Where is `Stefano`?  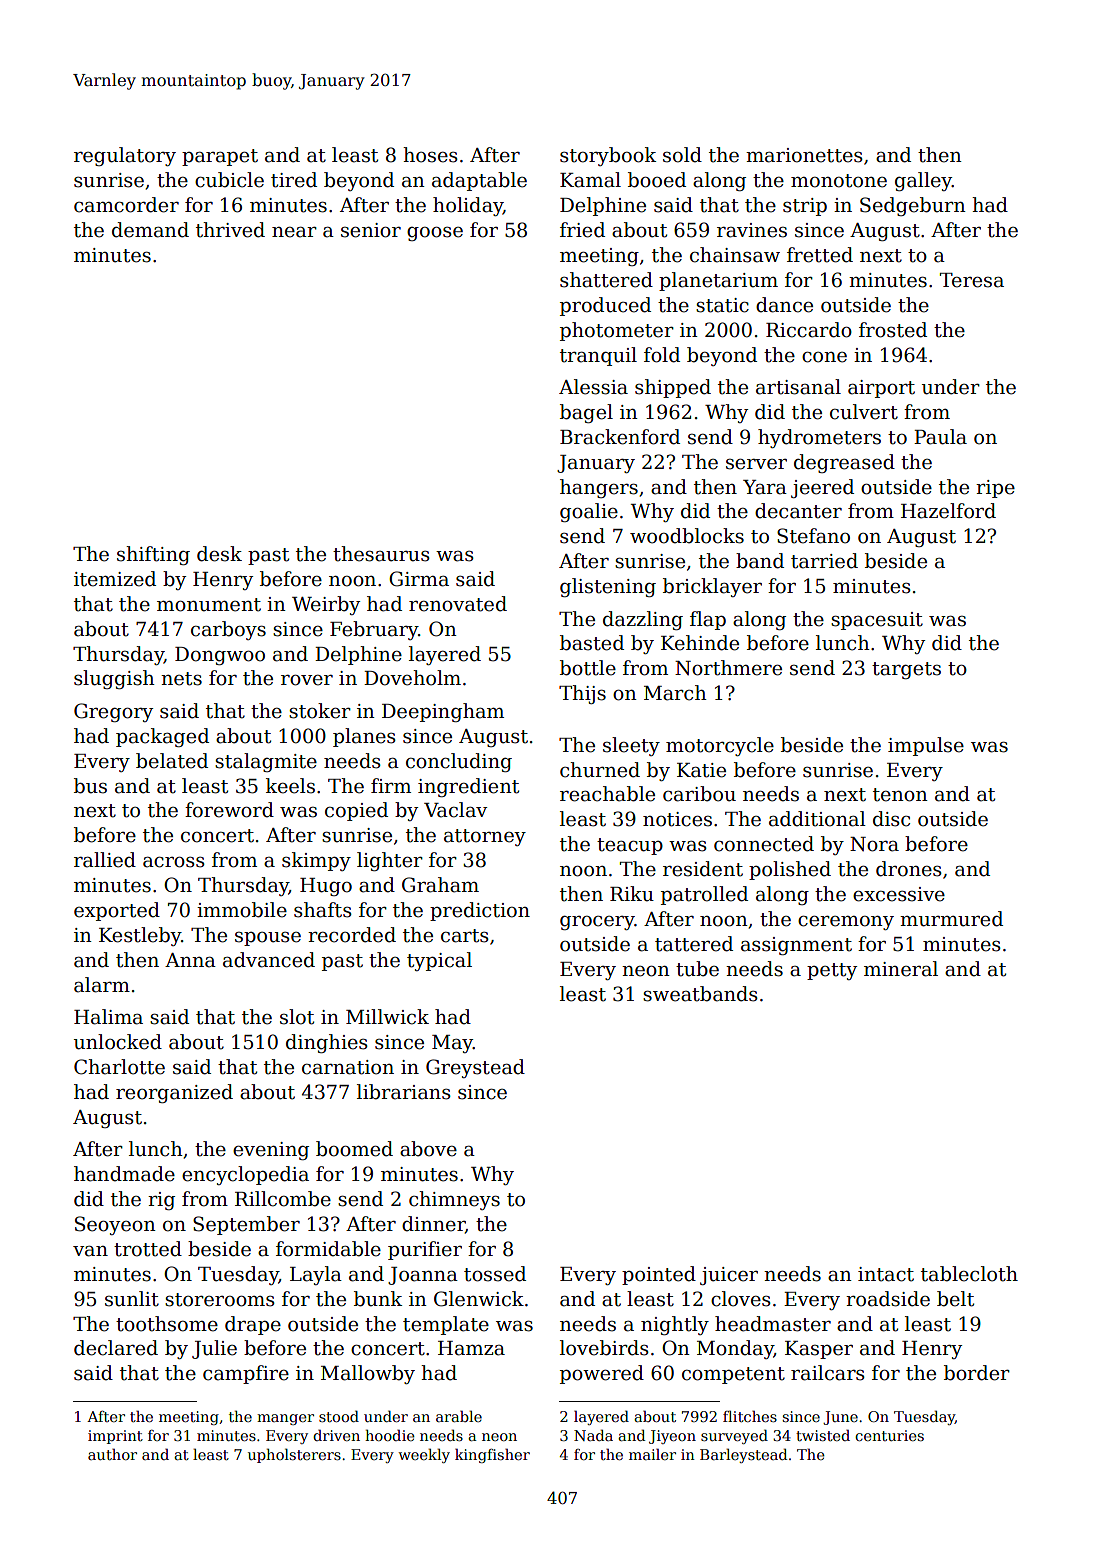 Stefano is located at coordinates (813, 536).
